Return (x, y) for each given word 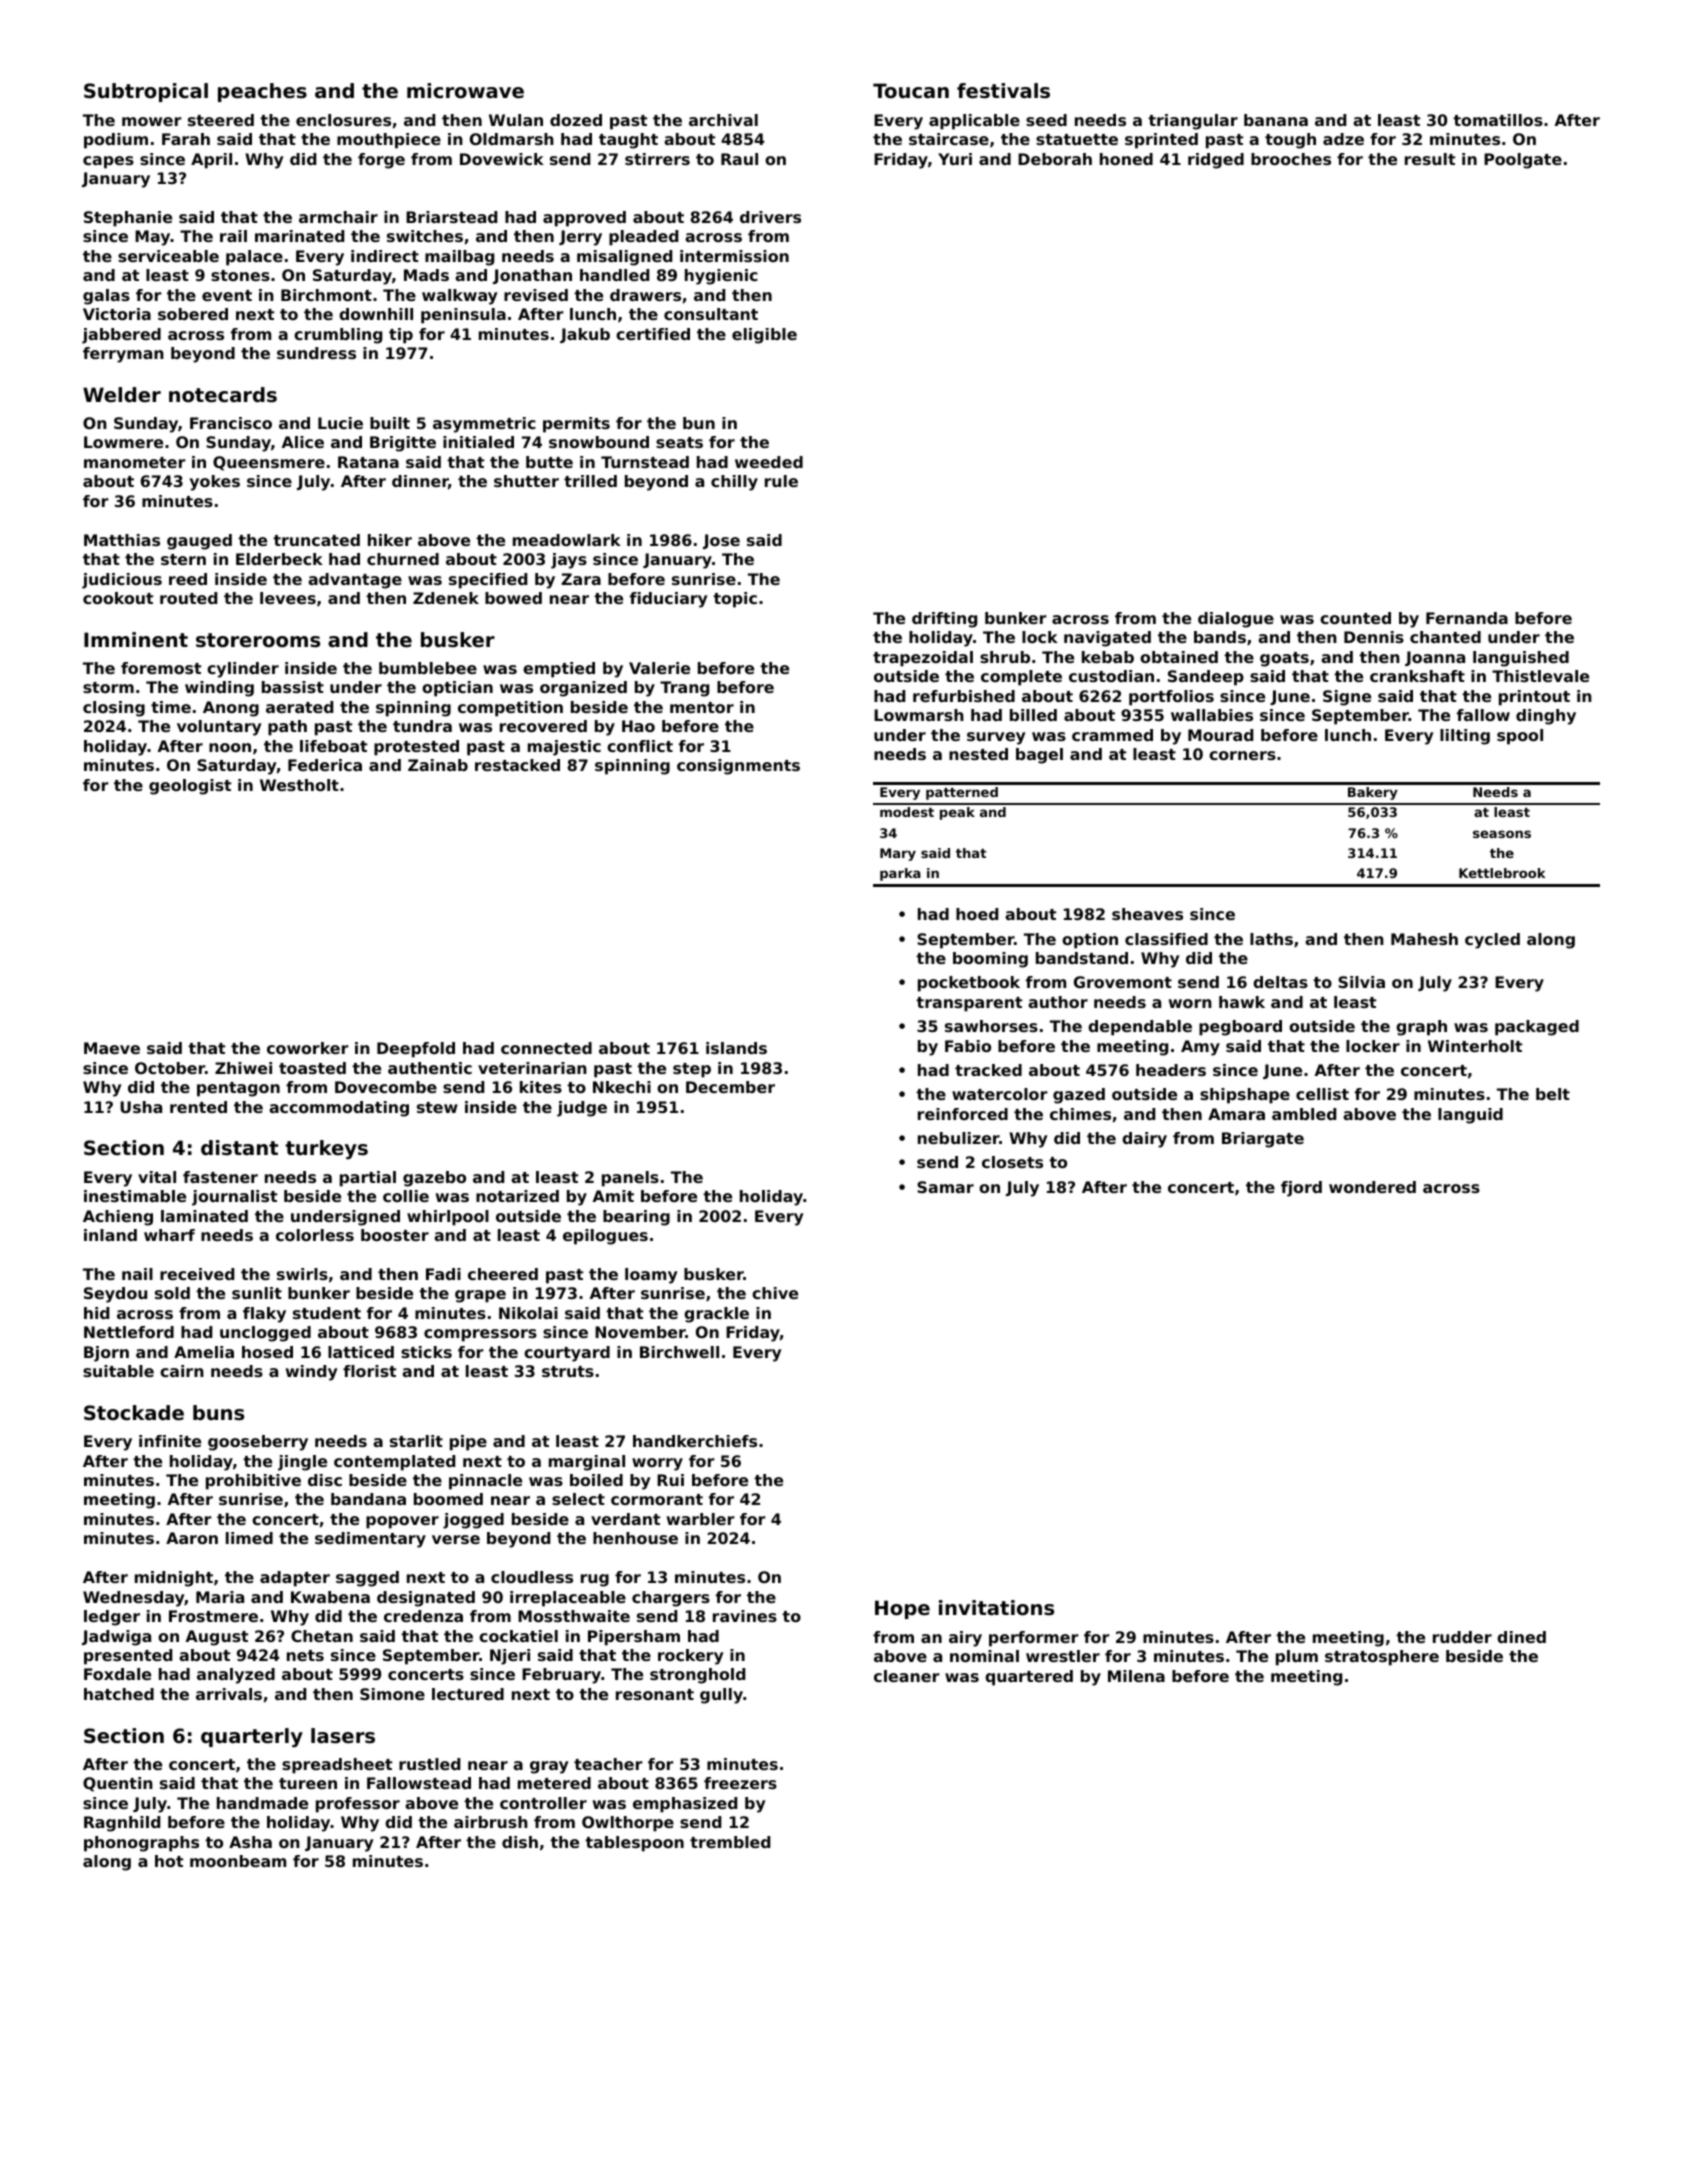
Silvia (1361, 982)
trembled (730, 1842)
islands (736, 1048)
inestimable (135, 1196)
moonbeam (238, 1861)
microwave (465, 91)
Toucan (911, 91)
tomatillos (1498, 120)
